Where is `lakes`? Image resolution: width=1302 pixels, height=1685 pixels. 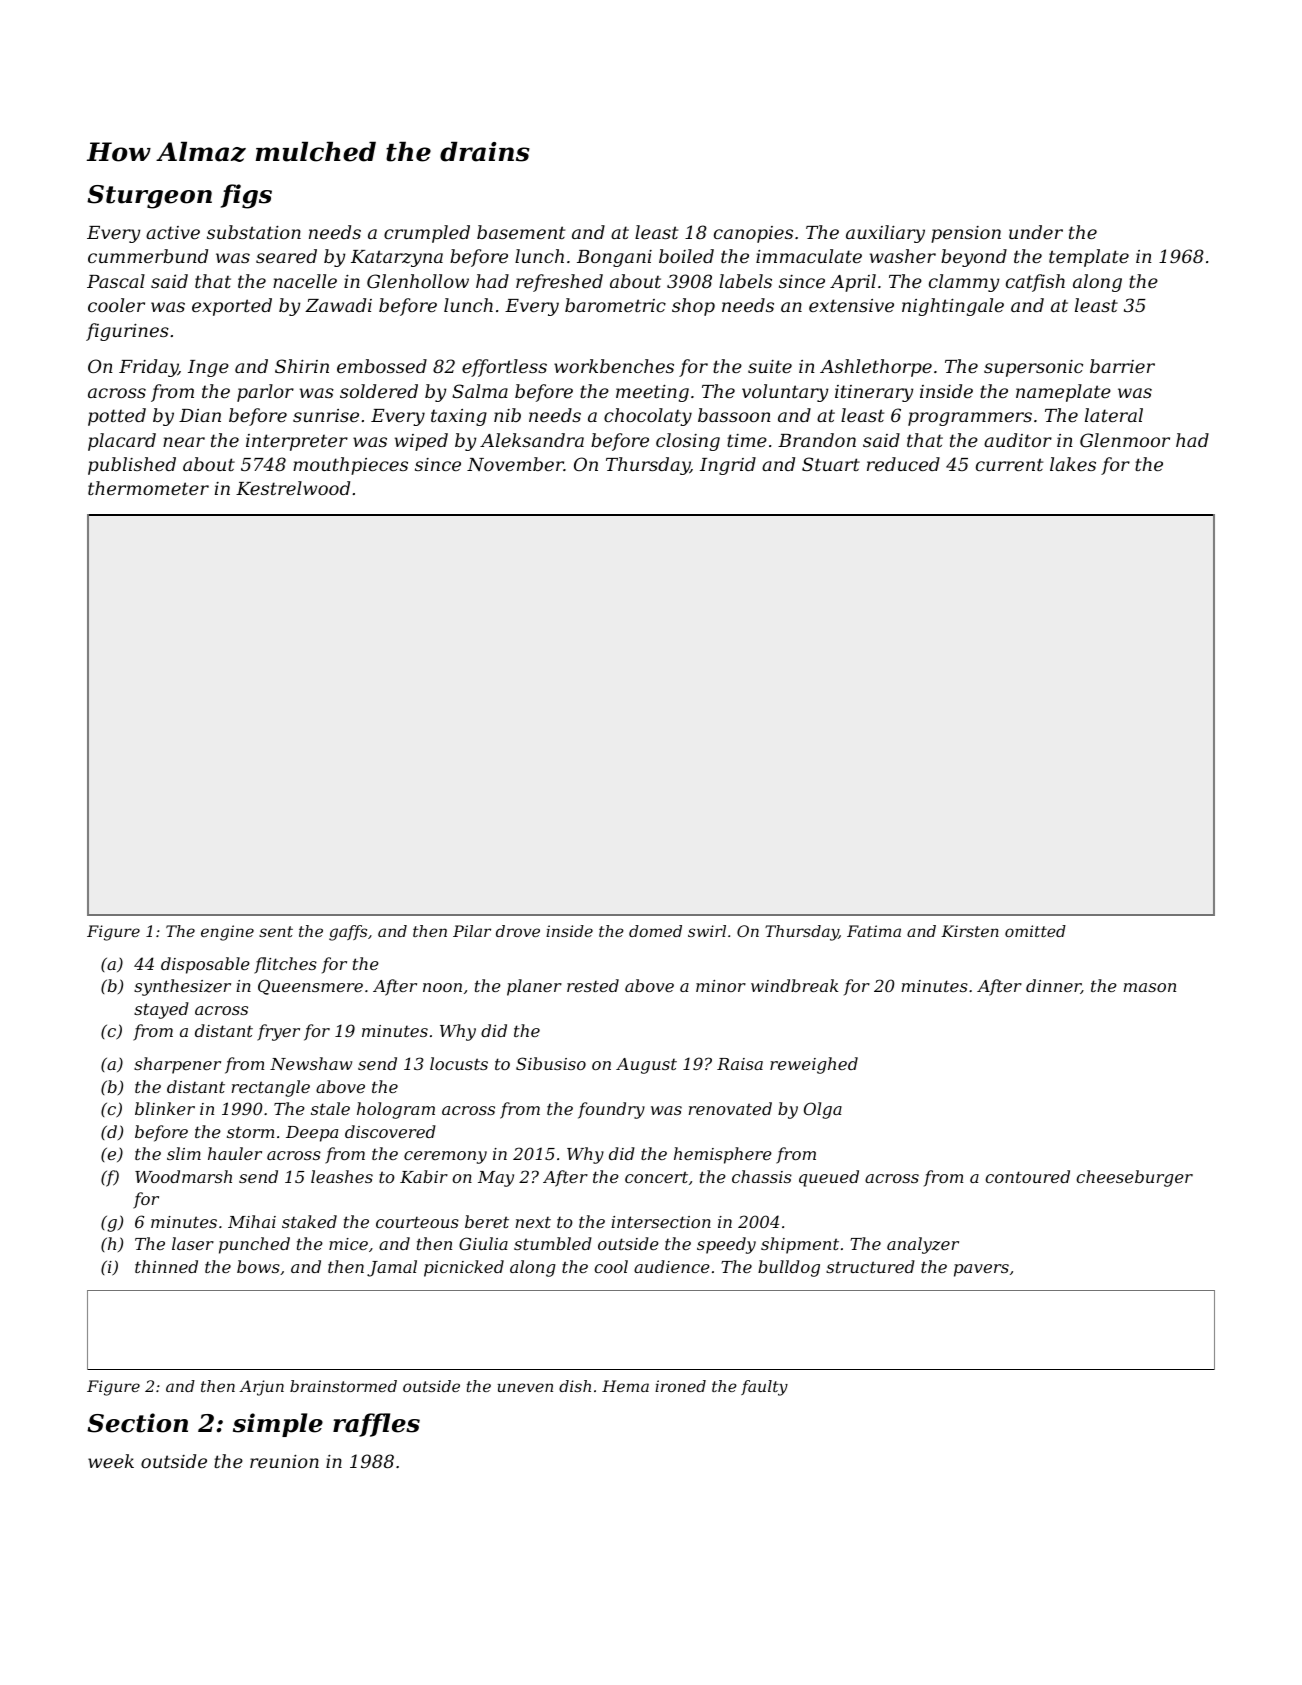
lakes is located at coordinates (1073, 464).
